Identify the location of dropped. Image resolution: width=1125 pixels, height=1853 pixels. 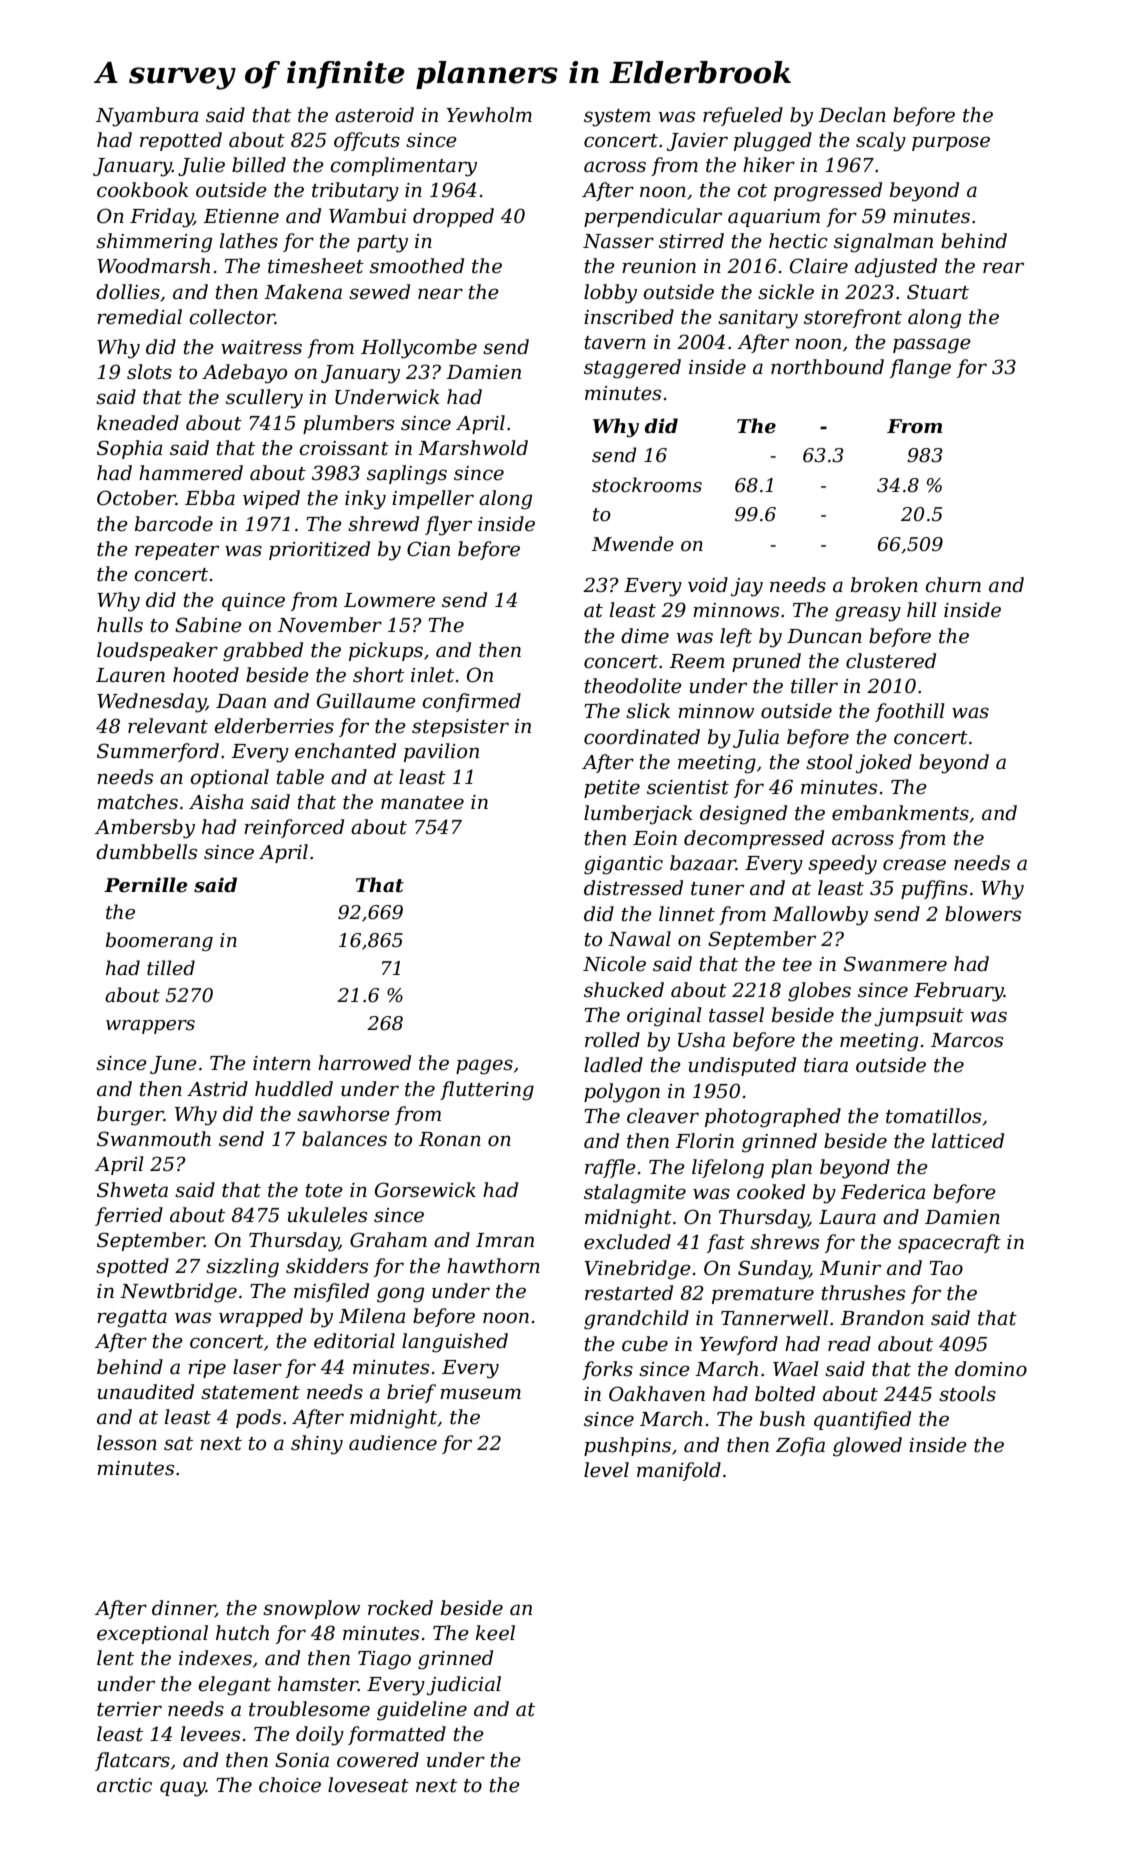
(453, 217).
